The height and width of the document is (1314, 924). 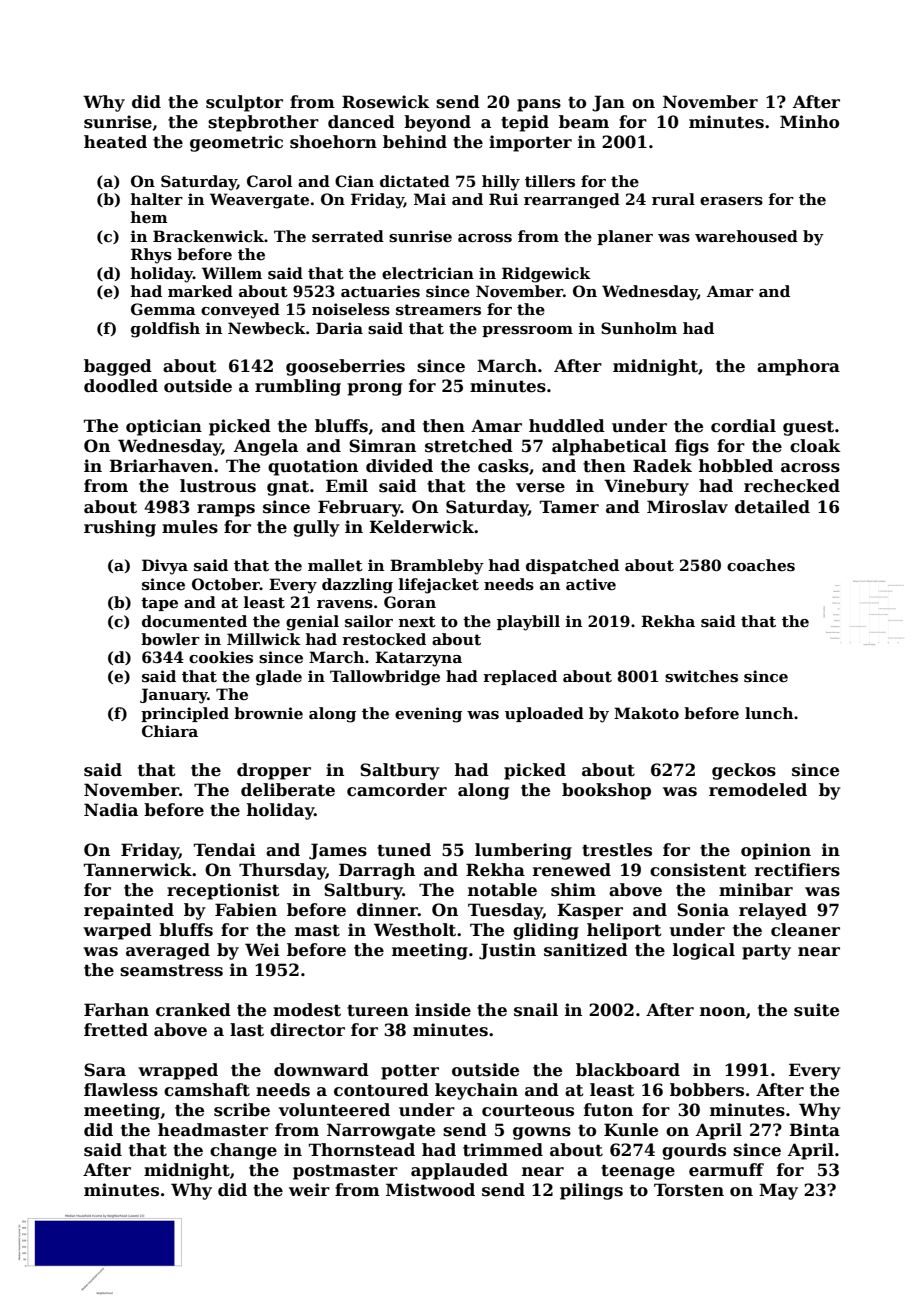 I want to click on keychain, so click(x=476, y=1091).
